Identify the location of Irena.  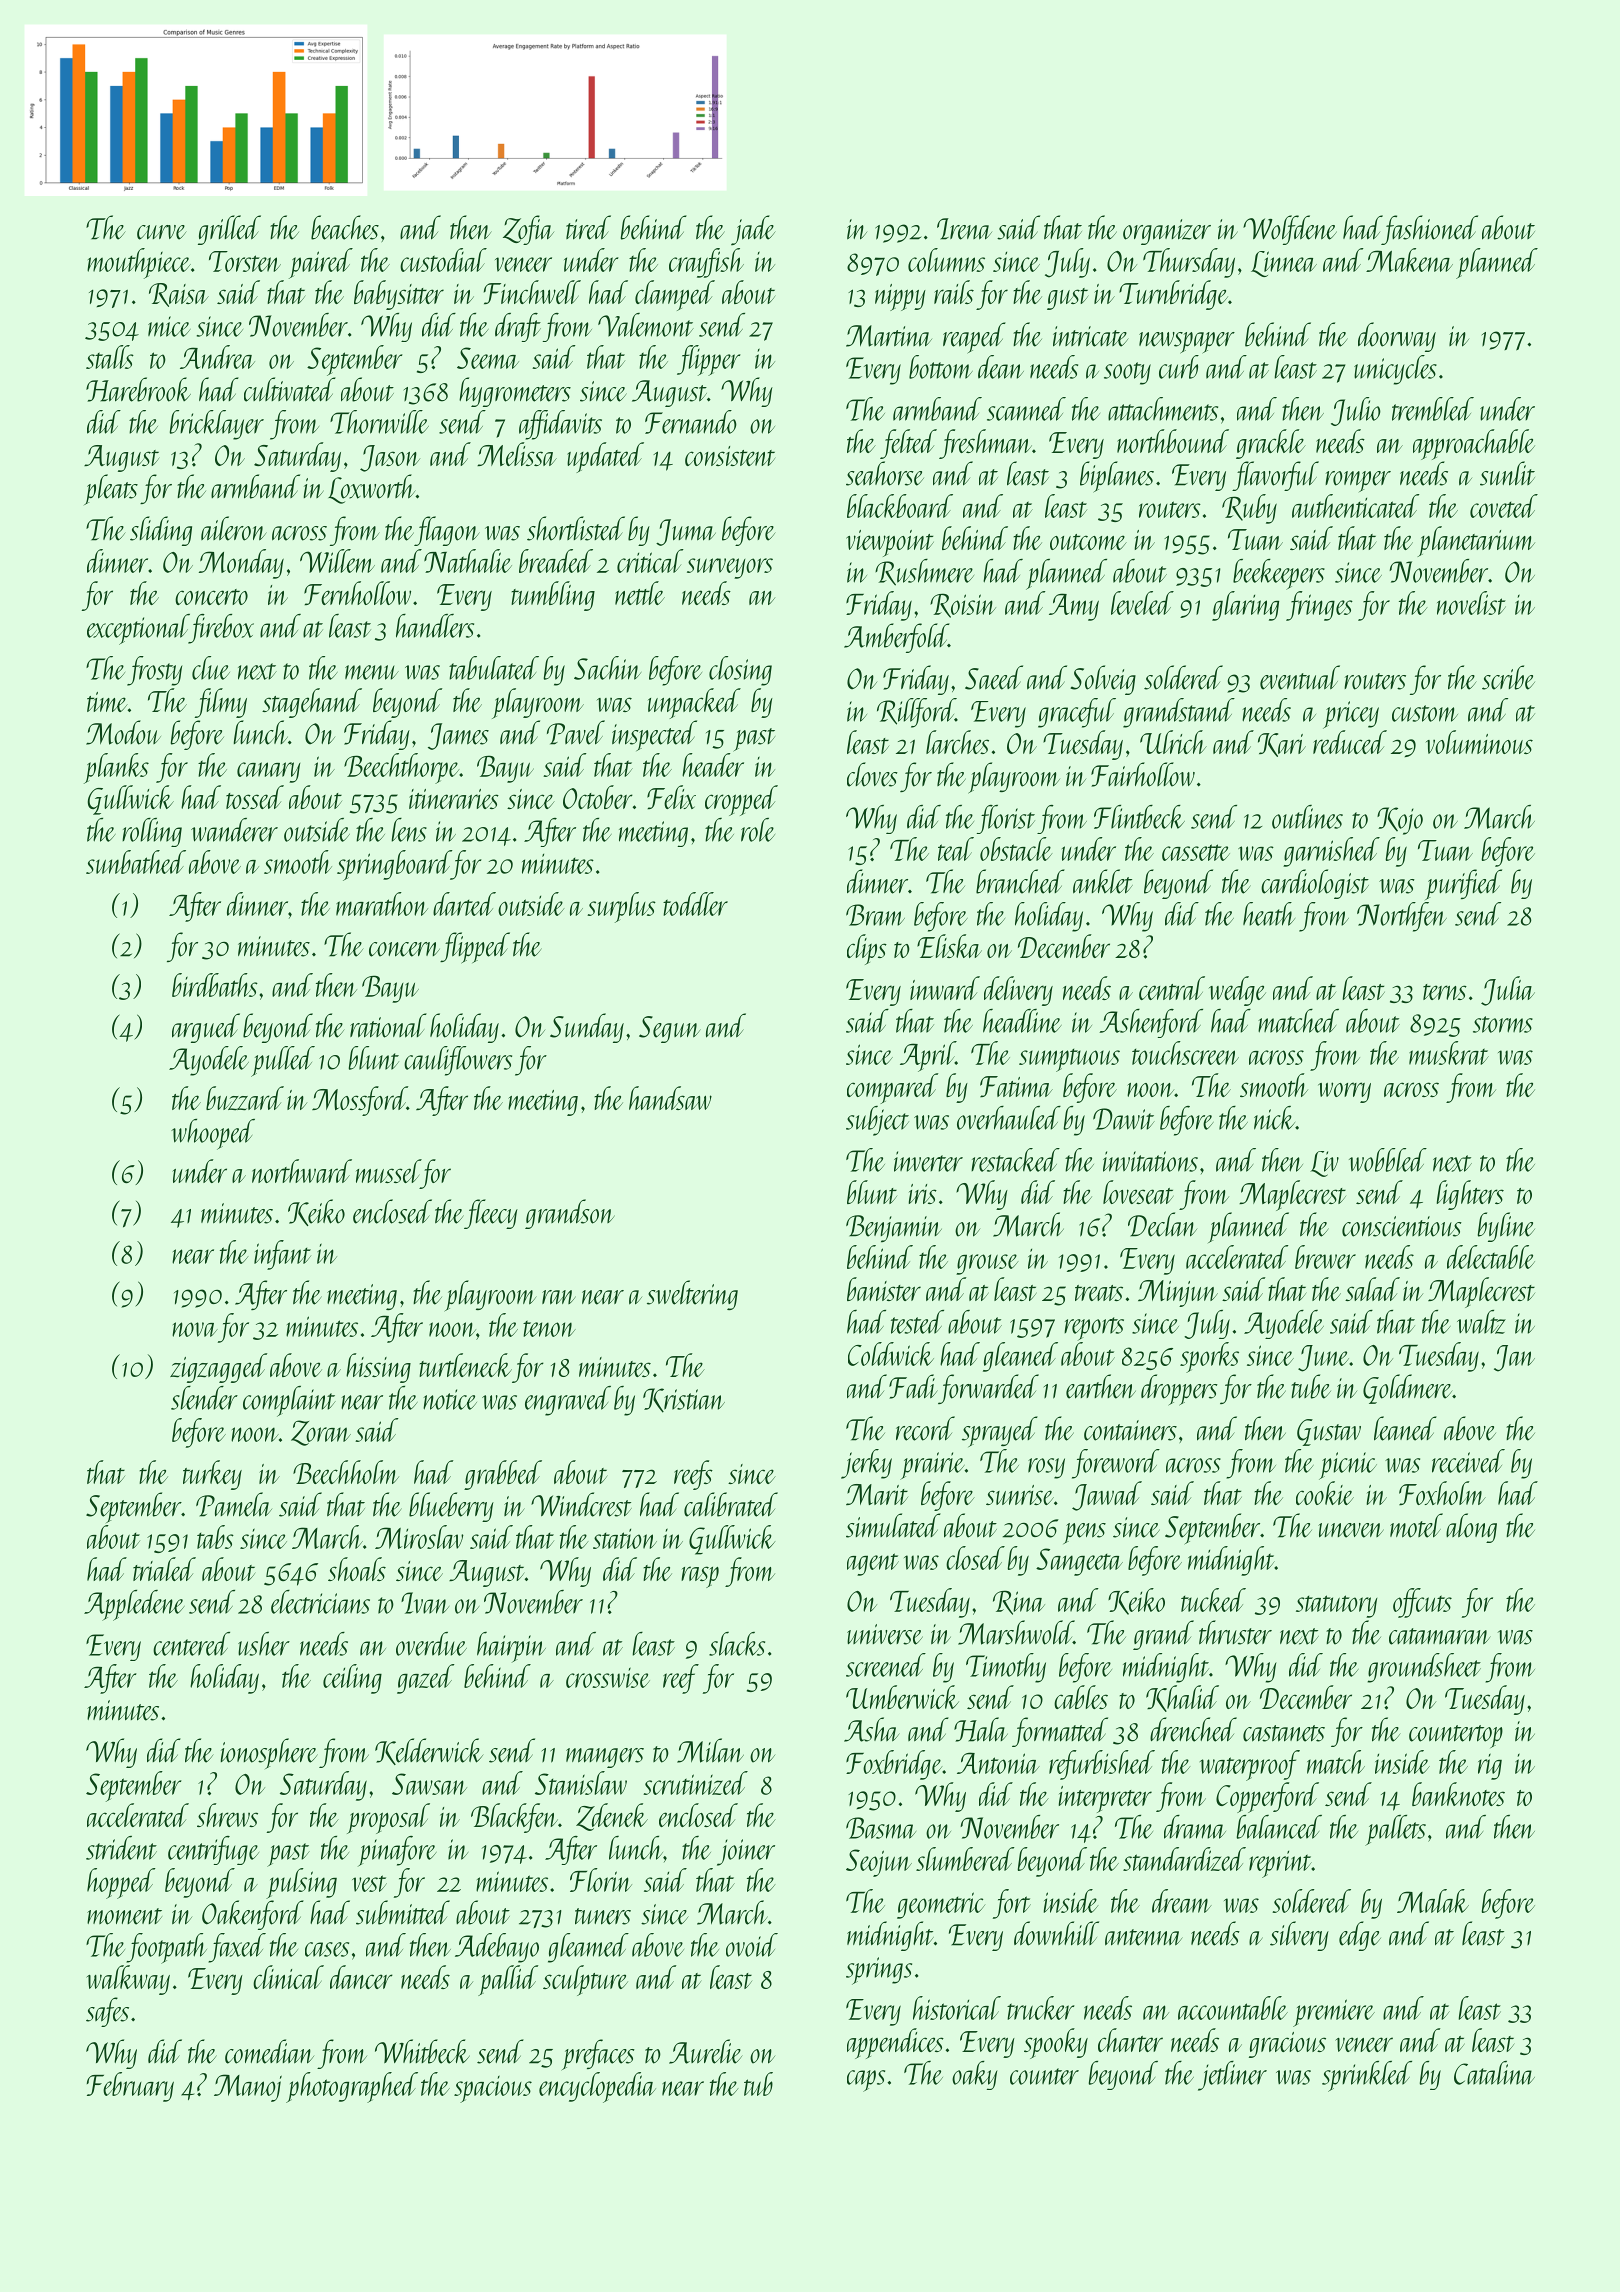
(964, 229).
